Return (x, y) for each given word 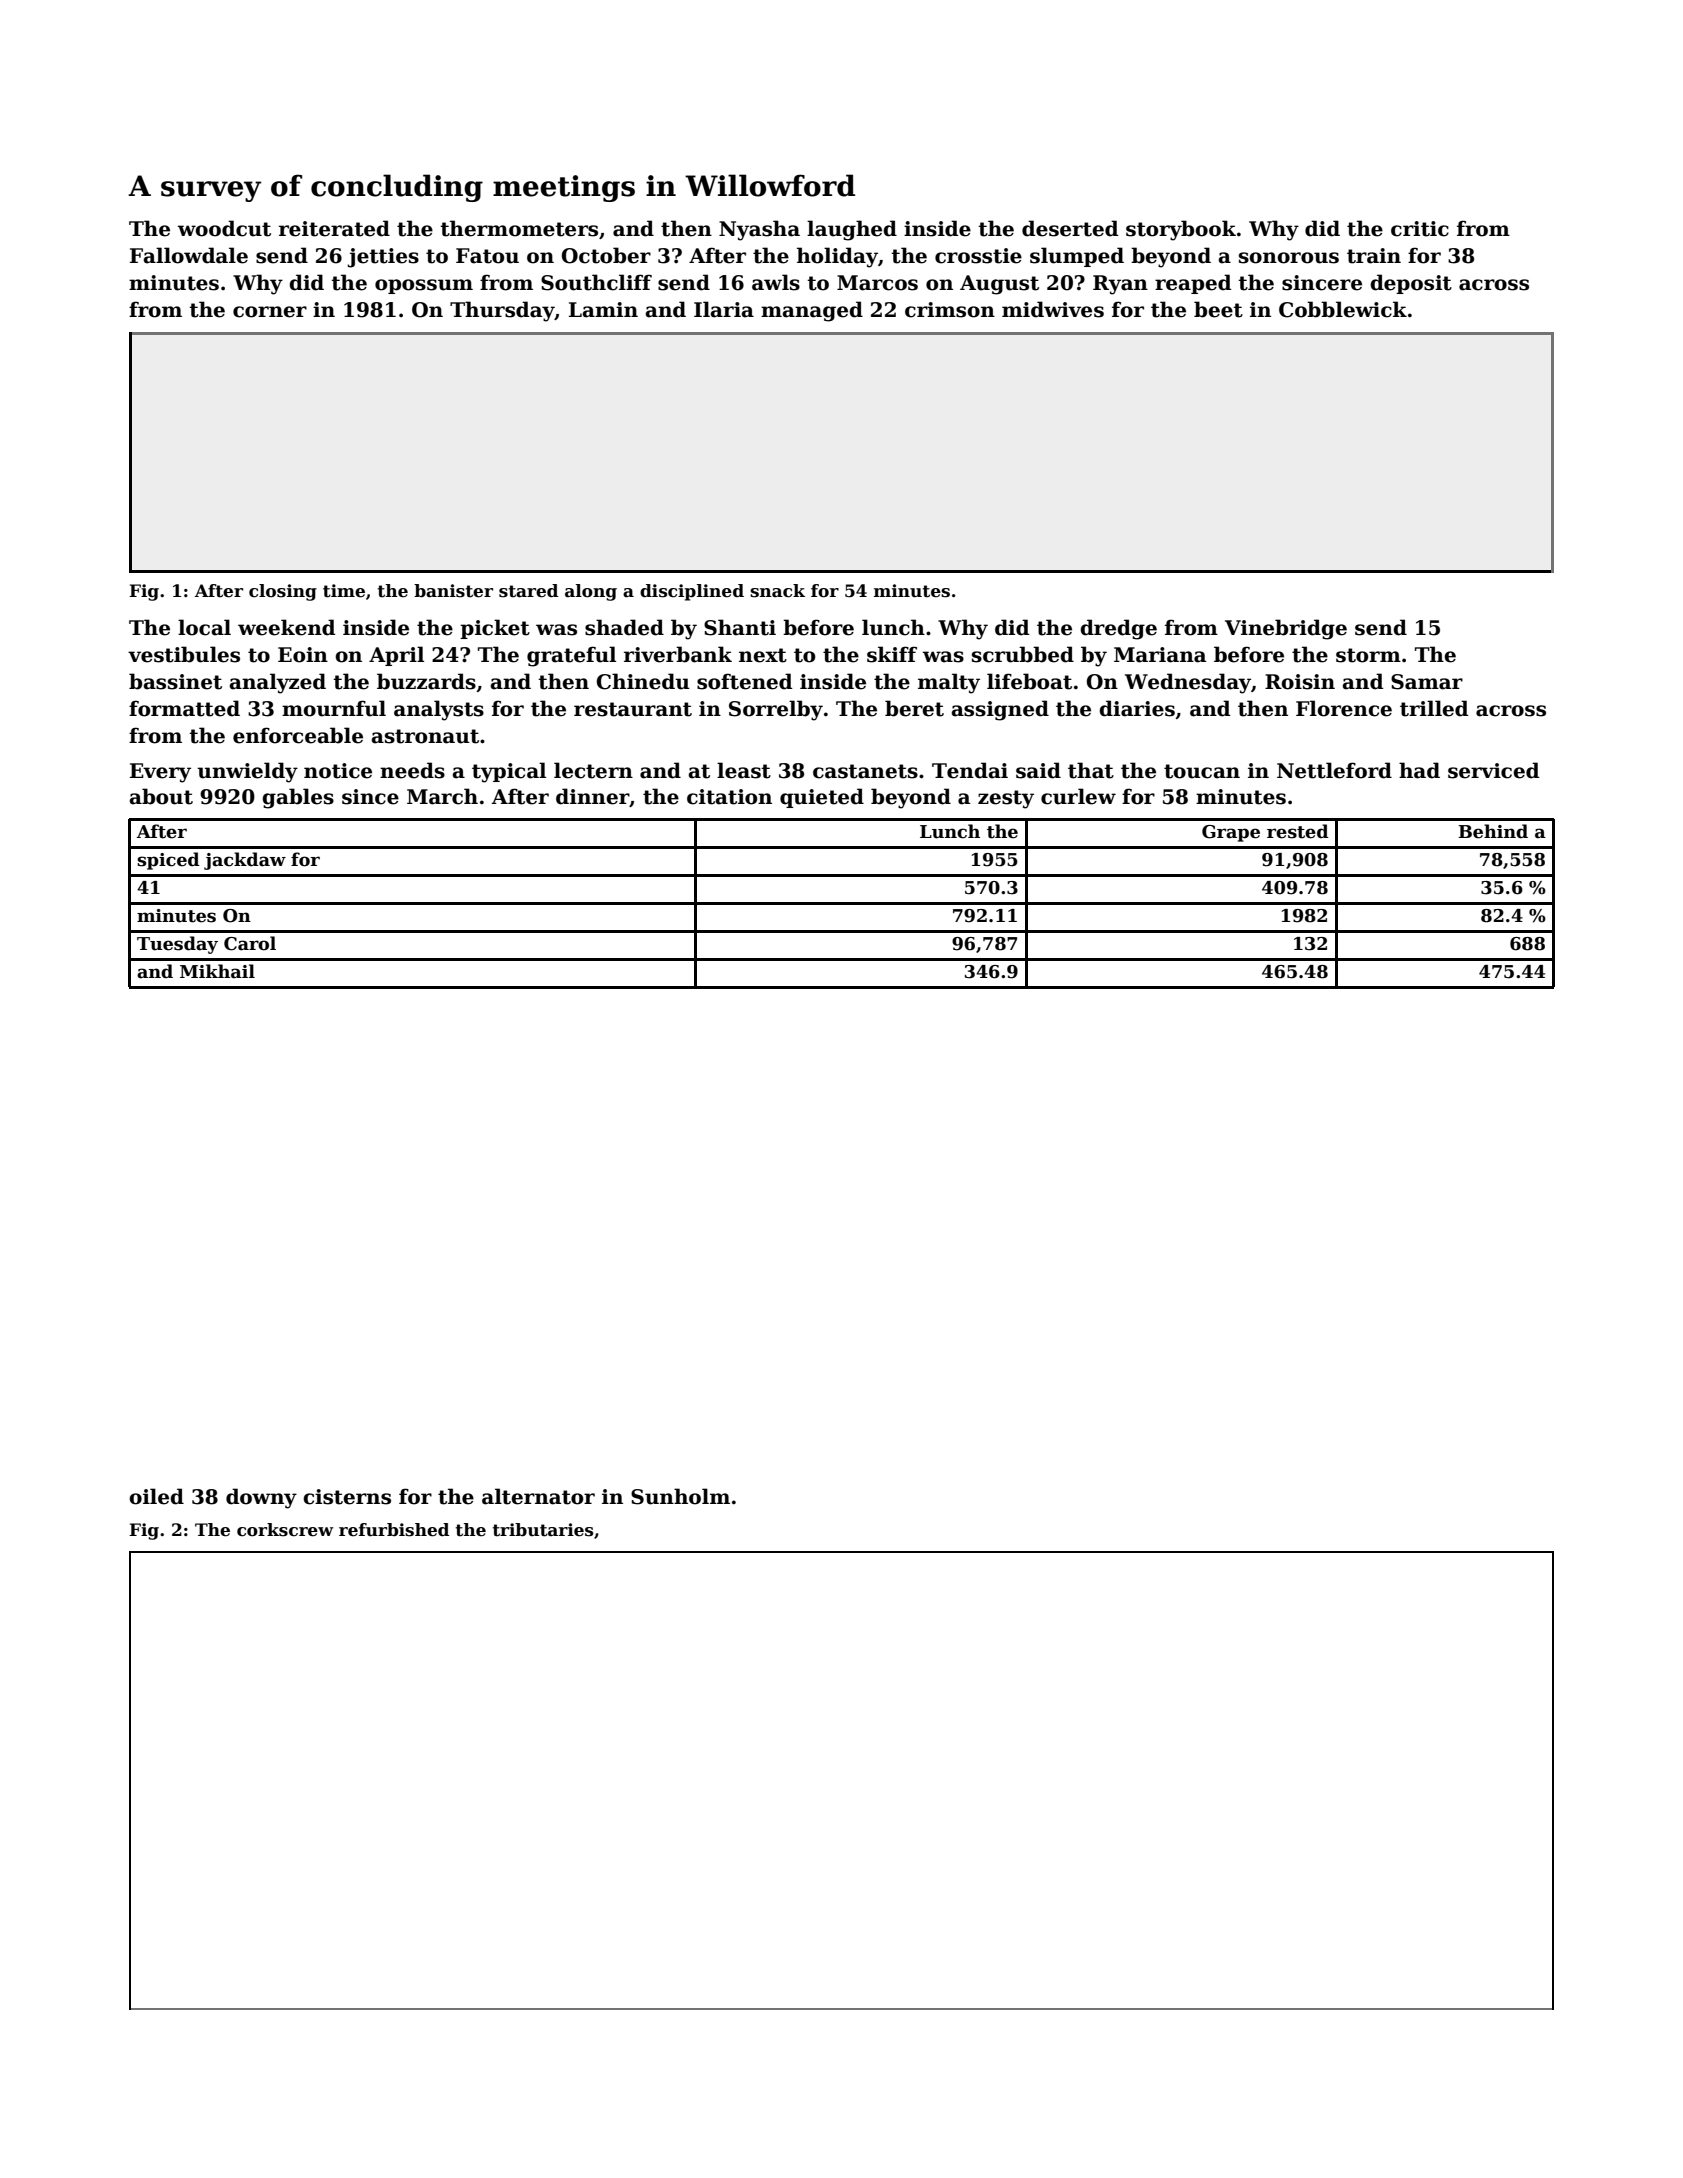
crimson (950, 310)
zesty (1006, 799)
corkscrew (285, 1530)
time (344, 591)
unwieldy (247, 772)
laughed (852, 230)
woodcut (224, 228)
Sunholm (680, 1496)
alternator (538, 1496)
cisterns (347, 1497)
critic (1420, 229)
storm (1368, 655)
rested (1298, 831)
